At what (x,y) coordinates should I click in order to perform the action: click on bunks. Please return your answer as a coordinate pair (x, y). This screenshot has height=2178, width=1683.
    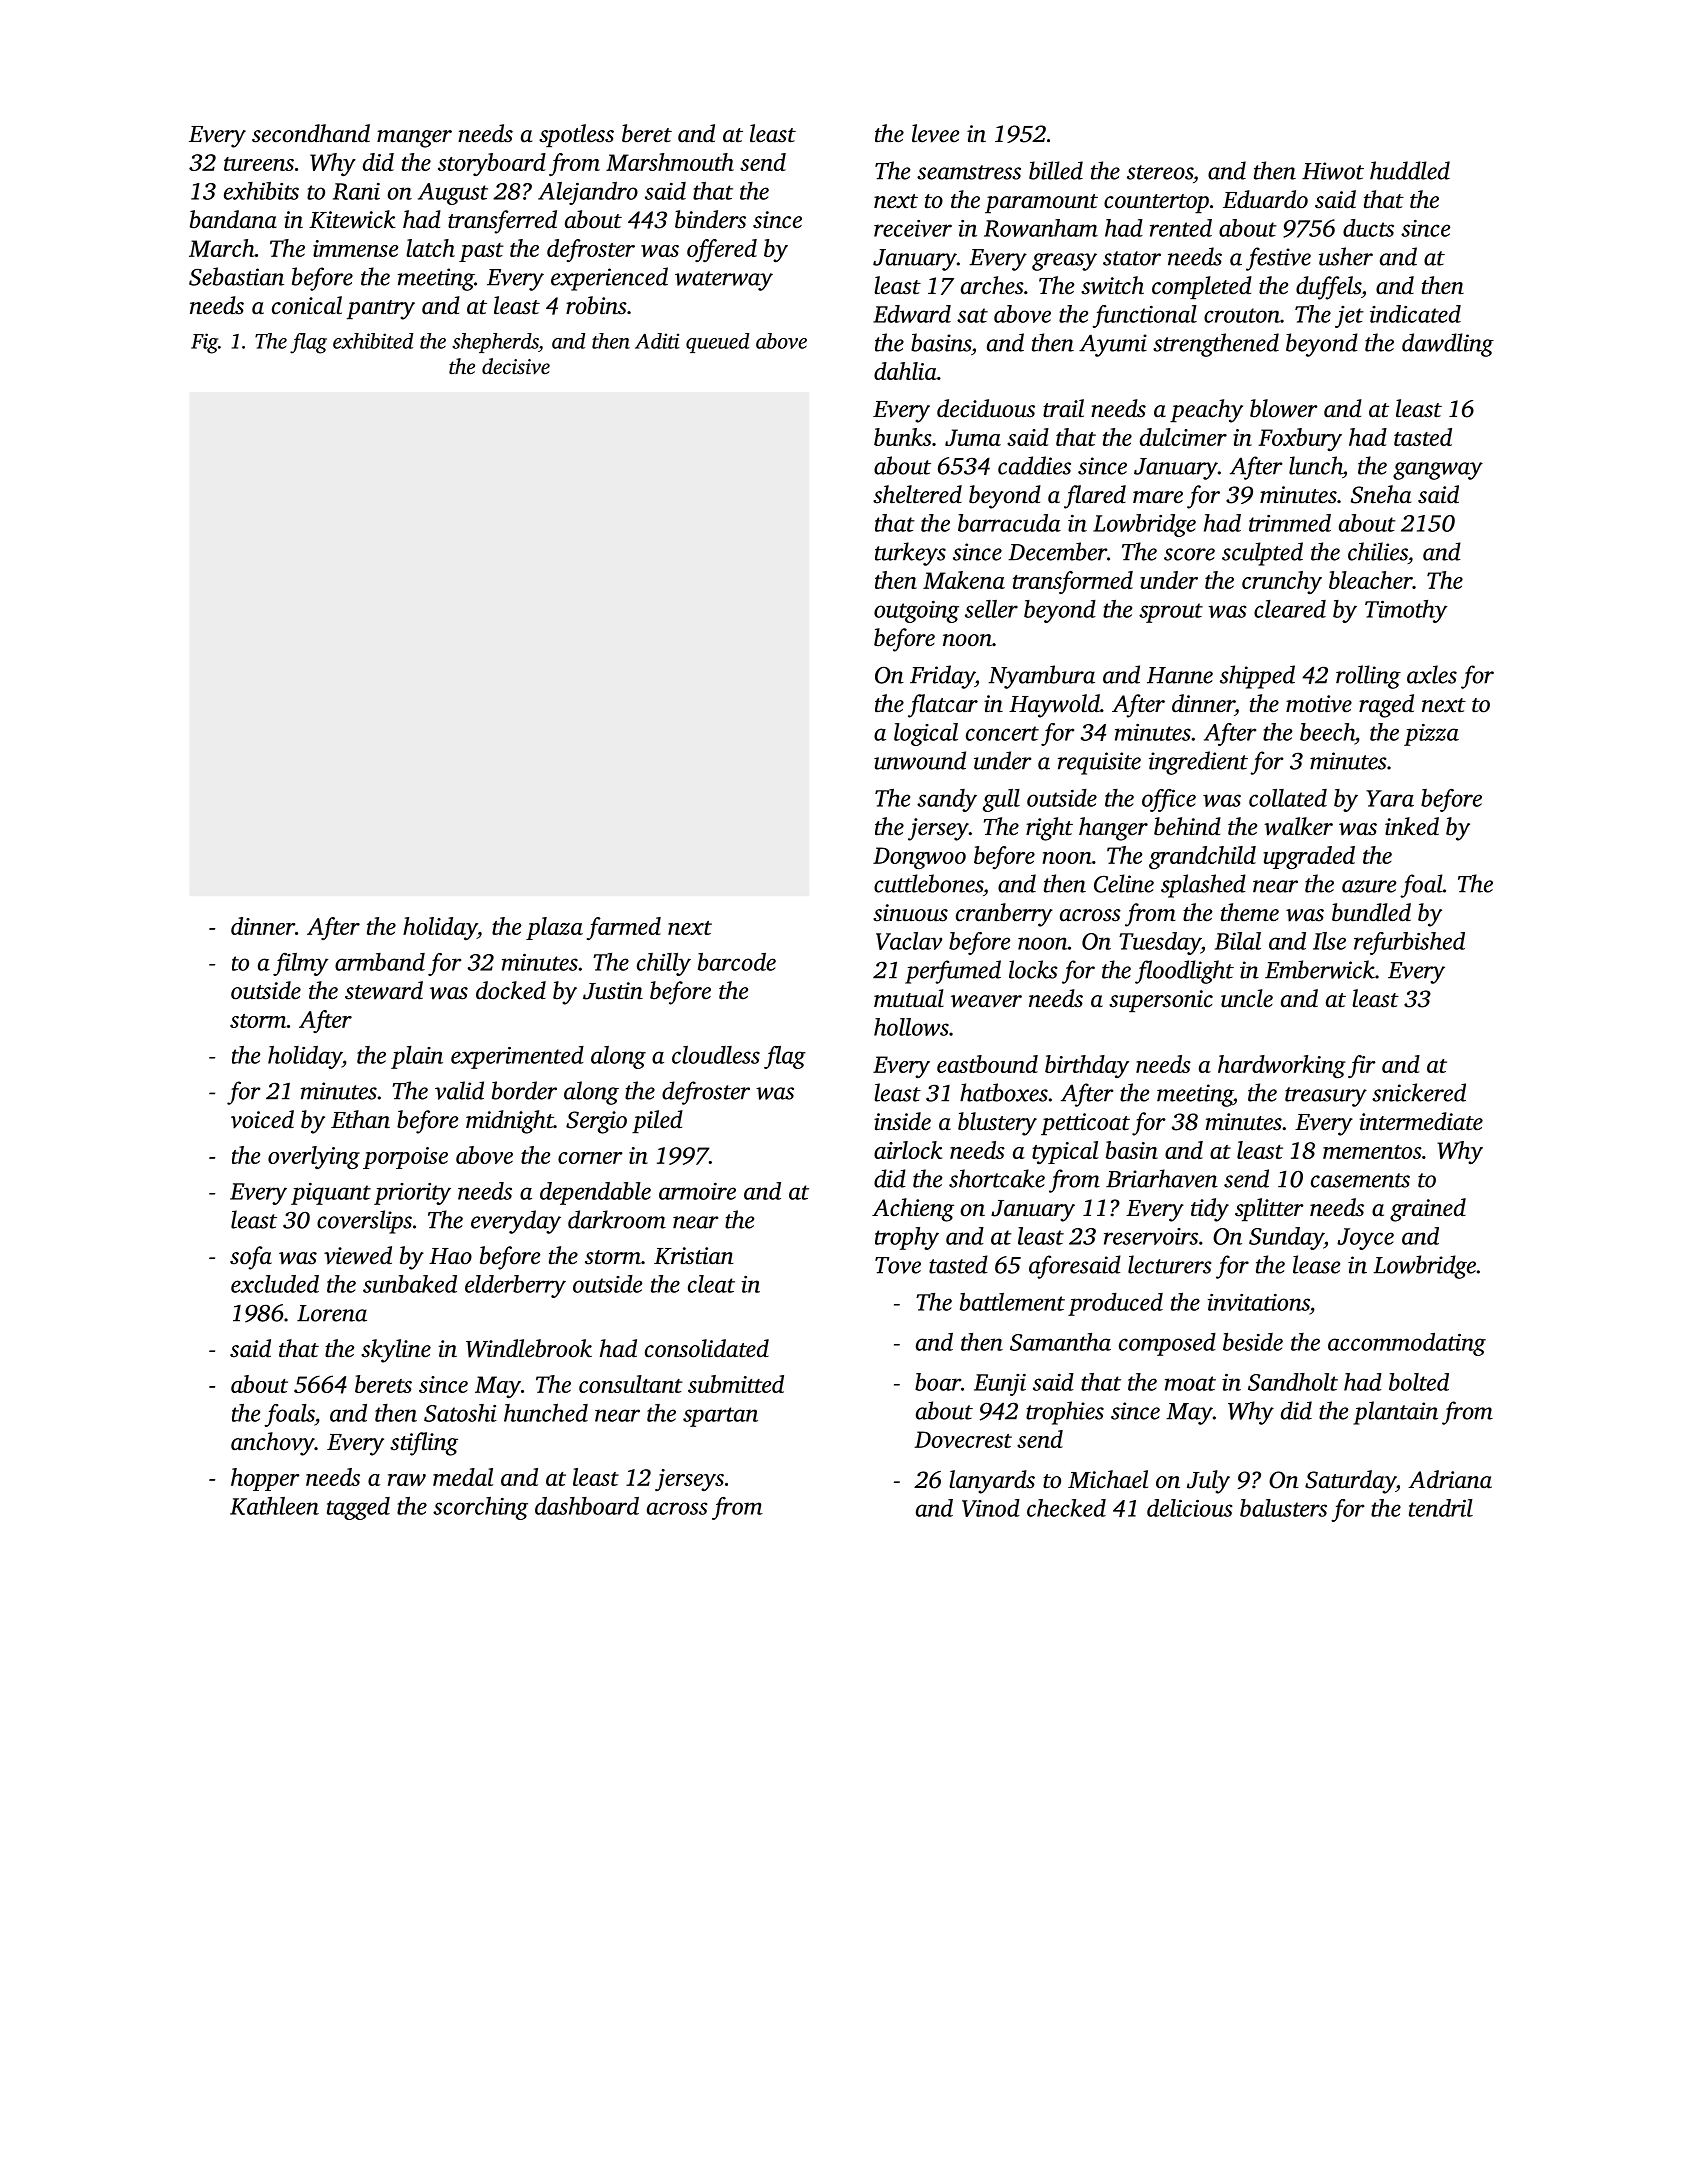
    Looking at the image, I should click on (903, 437).
